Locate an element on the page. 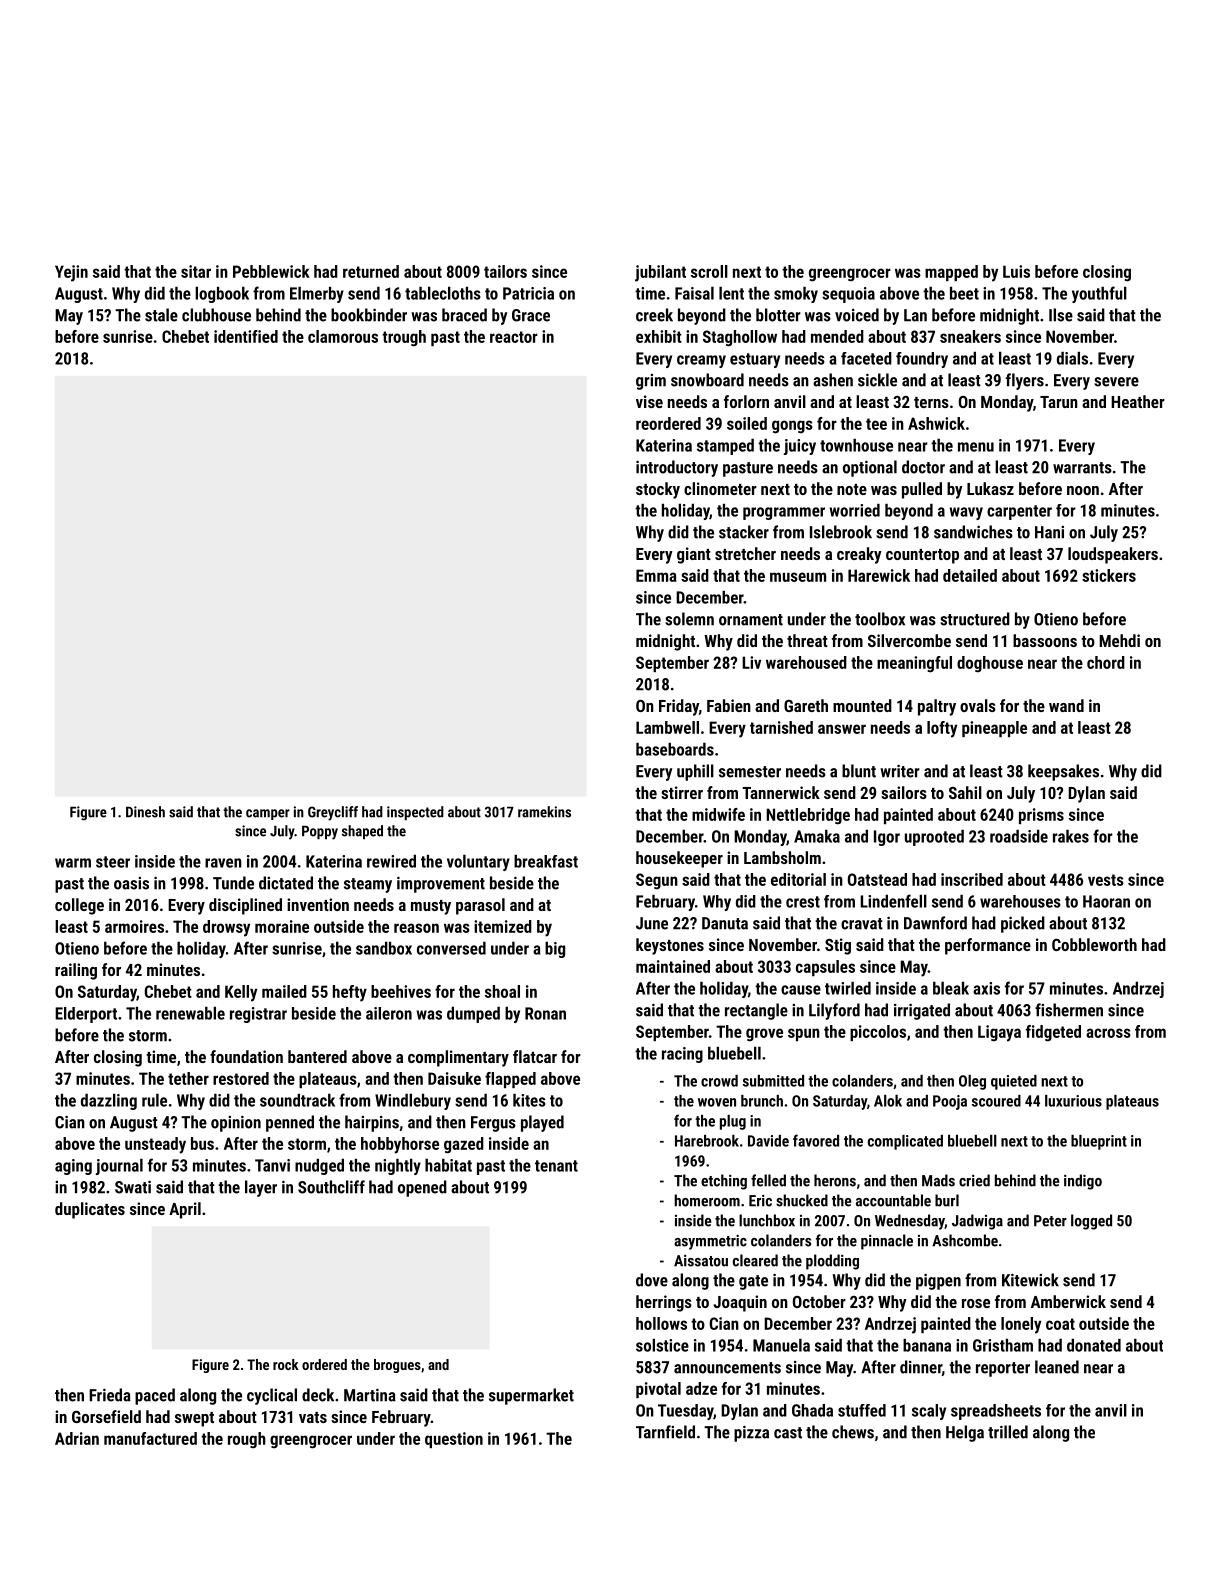  Tuesday is located at coordinates (686, 1412).
